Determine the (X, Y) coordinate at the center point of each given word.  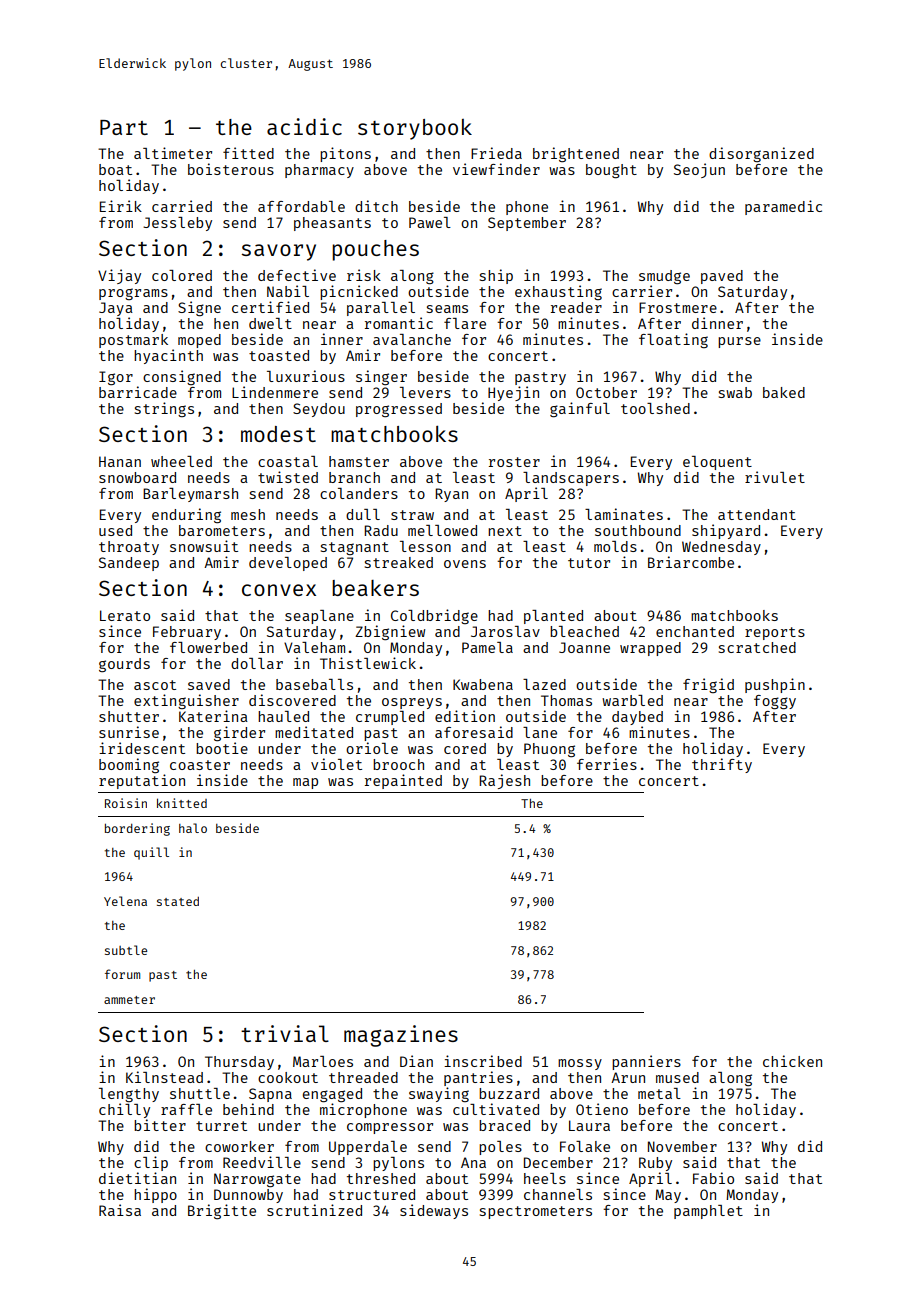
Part (124, 127)
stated (178, 901)
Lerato (125, 615)
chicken (792, 1061)
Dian (416, 1061)
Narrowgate (257, 1180)
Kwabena (483, 684)
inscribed (483, 1061)
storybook (415, 129)
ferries (607, 764)
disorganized (761, 154)
